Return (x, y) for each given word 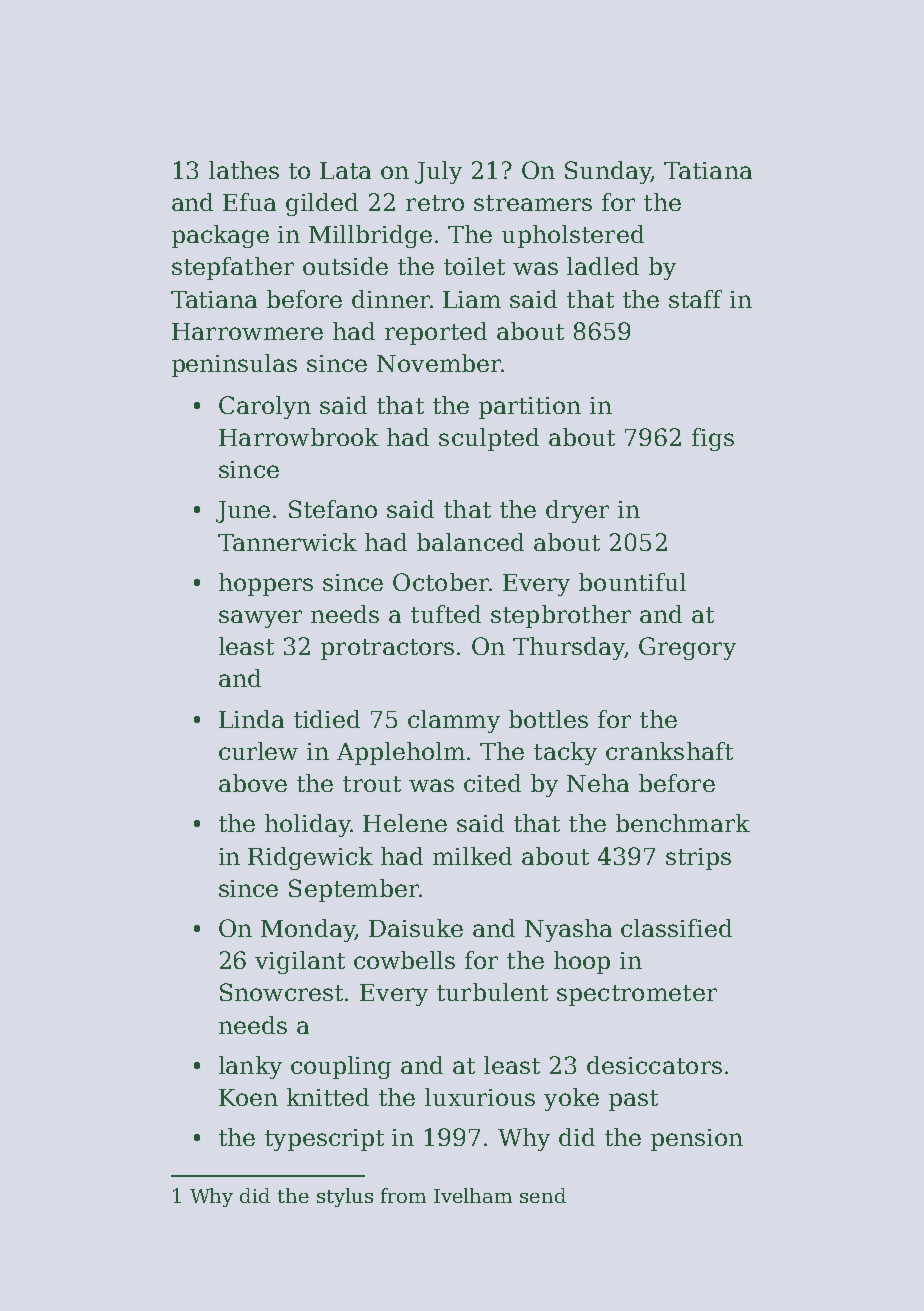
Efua (249, 202)
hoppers (266, 584)
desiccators (654, 1065)
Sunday (608, 172)
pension (697, 1140)
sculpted (489, 439)
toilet (474, 266)
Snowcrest (281, 992)
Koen (248, 1097)
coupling (341, 1067)
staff (695, 299)
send (543, 1195)
